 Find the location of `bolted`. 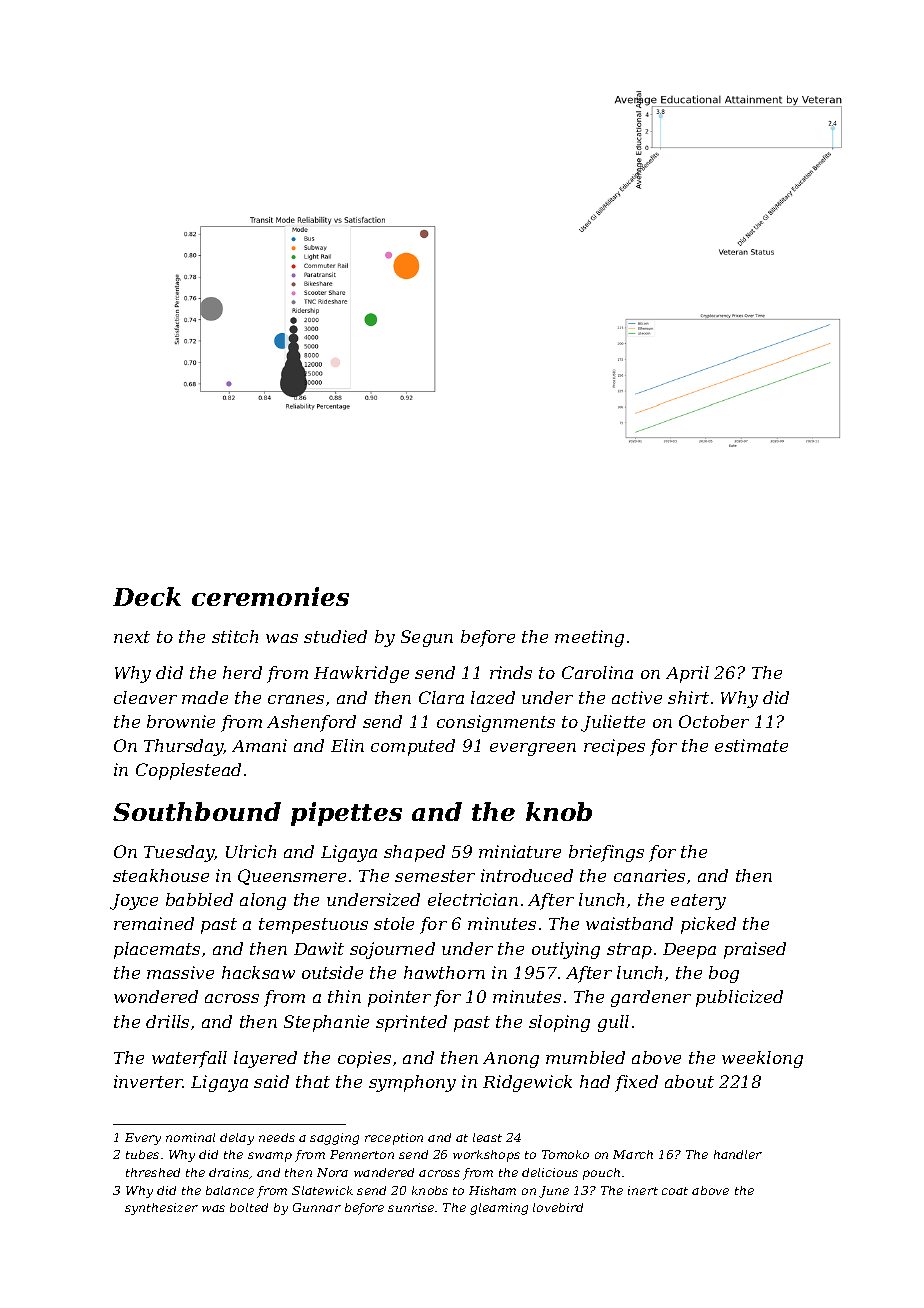

bolted is located at coordinates (249, 1207).
